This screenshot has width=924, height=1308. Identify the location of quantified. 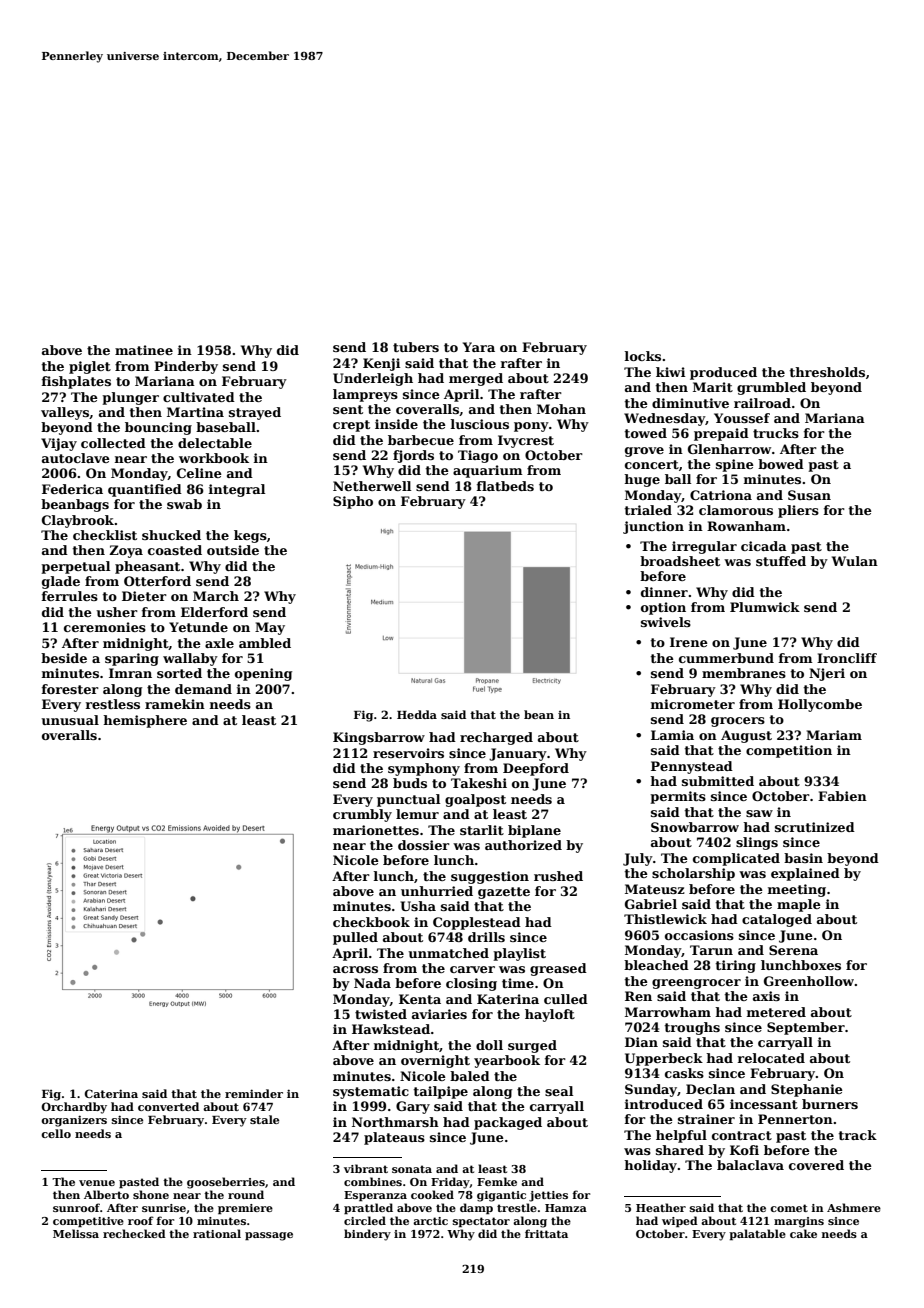
(145, 490).
